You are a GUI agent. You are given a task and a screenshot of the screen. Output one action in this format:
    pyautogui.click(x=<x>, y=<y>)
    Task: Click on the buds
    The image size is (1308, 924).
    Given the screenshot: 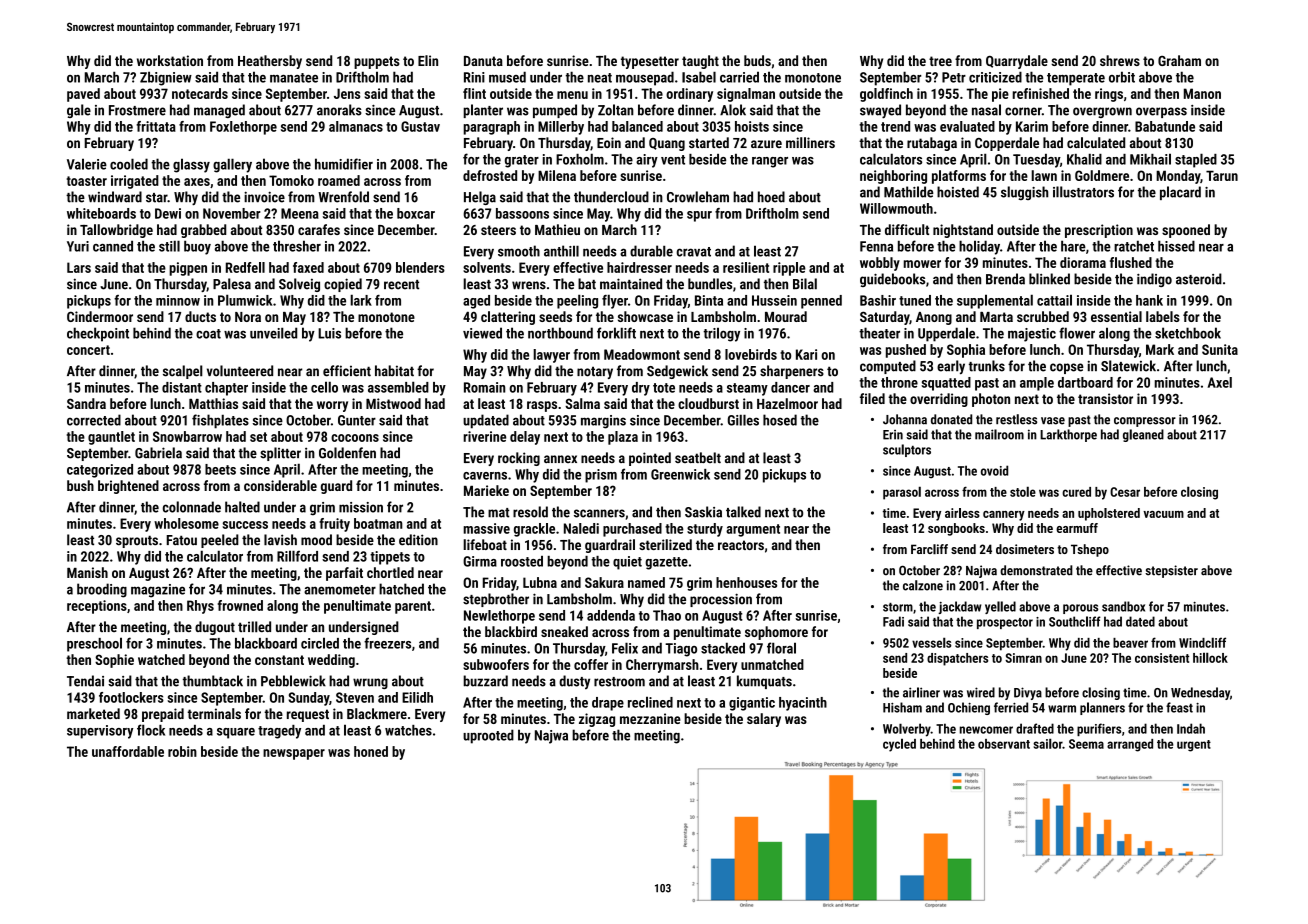 What is the action you would take?
    pyautogui.click(x=757, y=60)
